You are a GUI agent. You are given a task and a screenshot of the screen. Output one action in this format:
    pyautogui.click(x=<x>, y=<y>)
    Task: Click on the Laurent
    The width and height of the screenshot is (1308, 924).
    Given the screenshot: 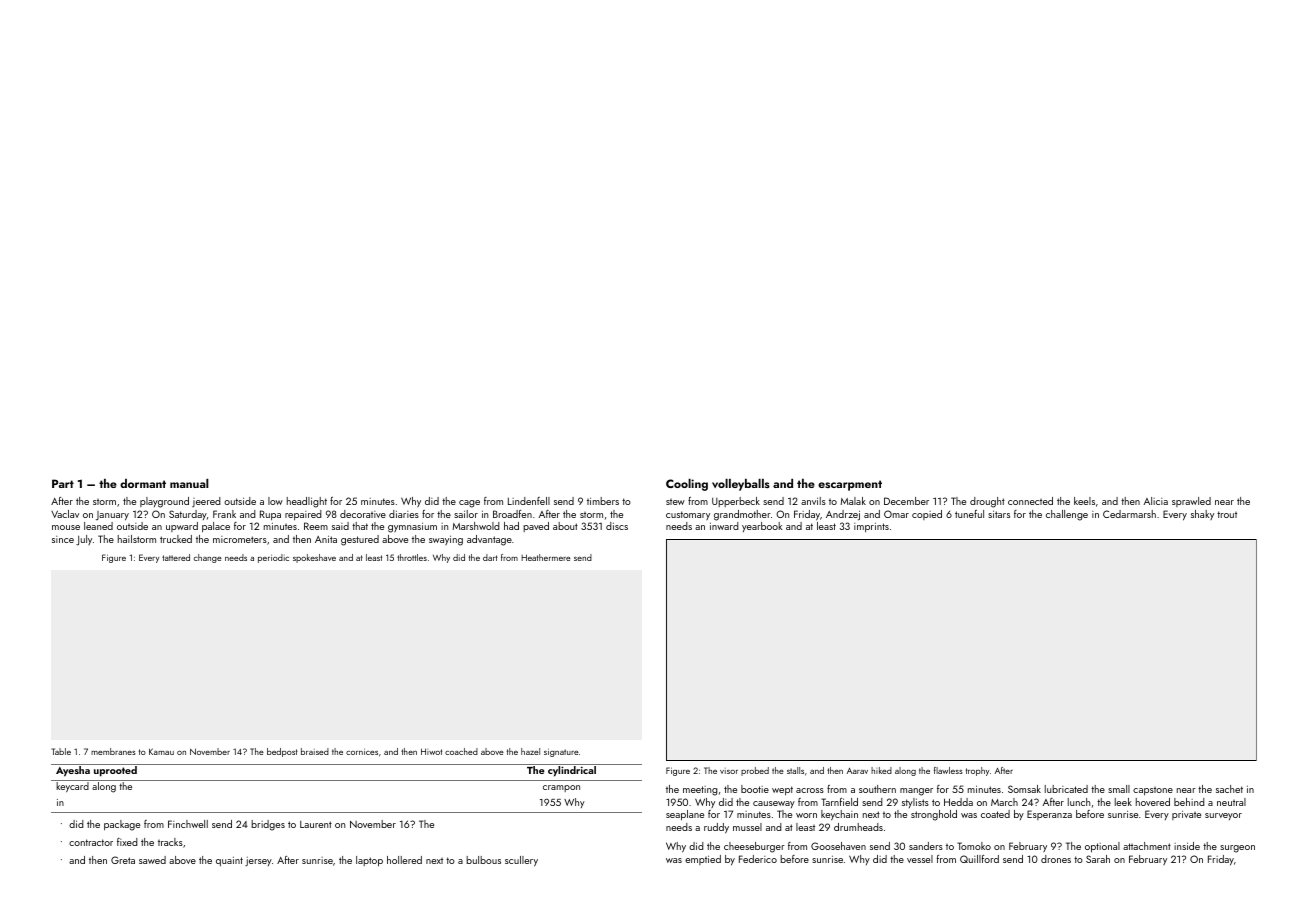 What is the action you would take?
    pyautogui.click(x=316, y=824)
